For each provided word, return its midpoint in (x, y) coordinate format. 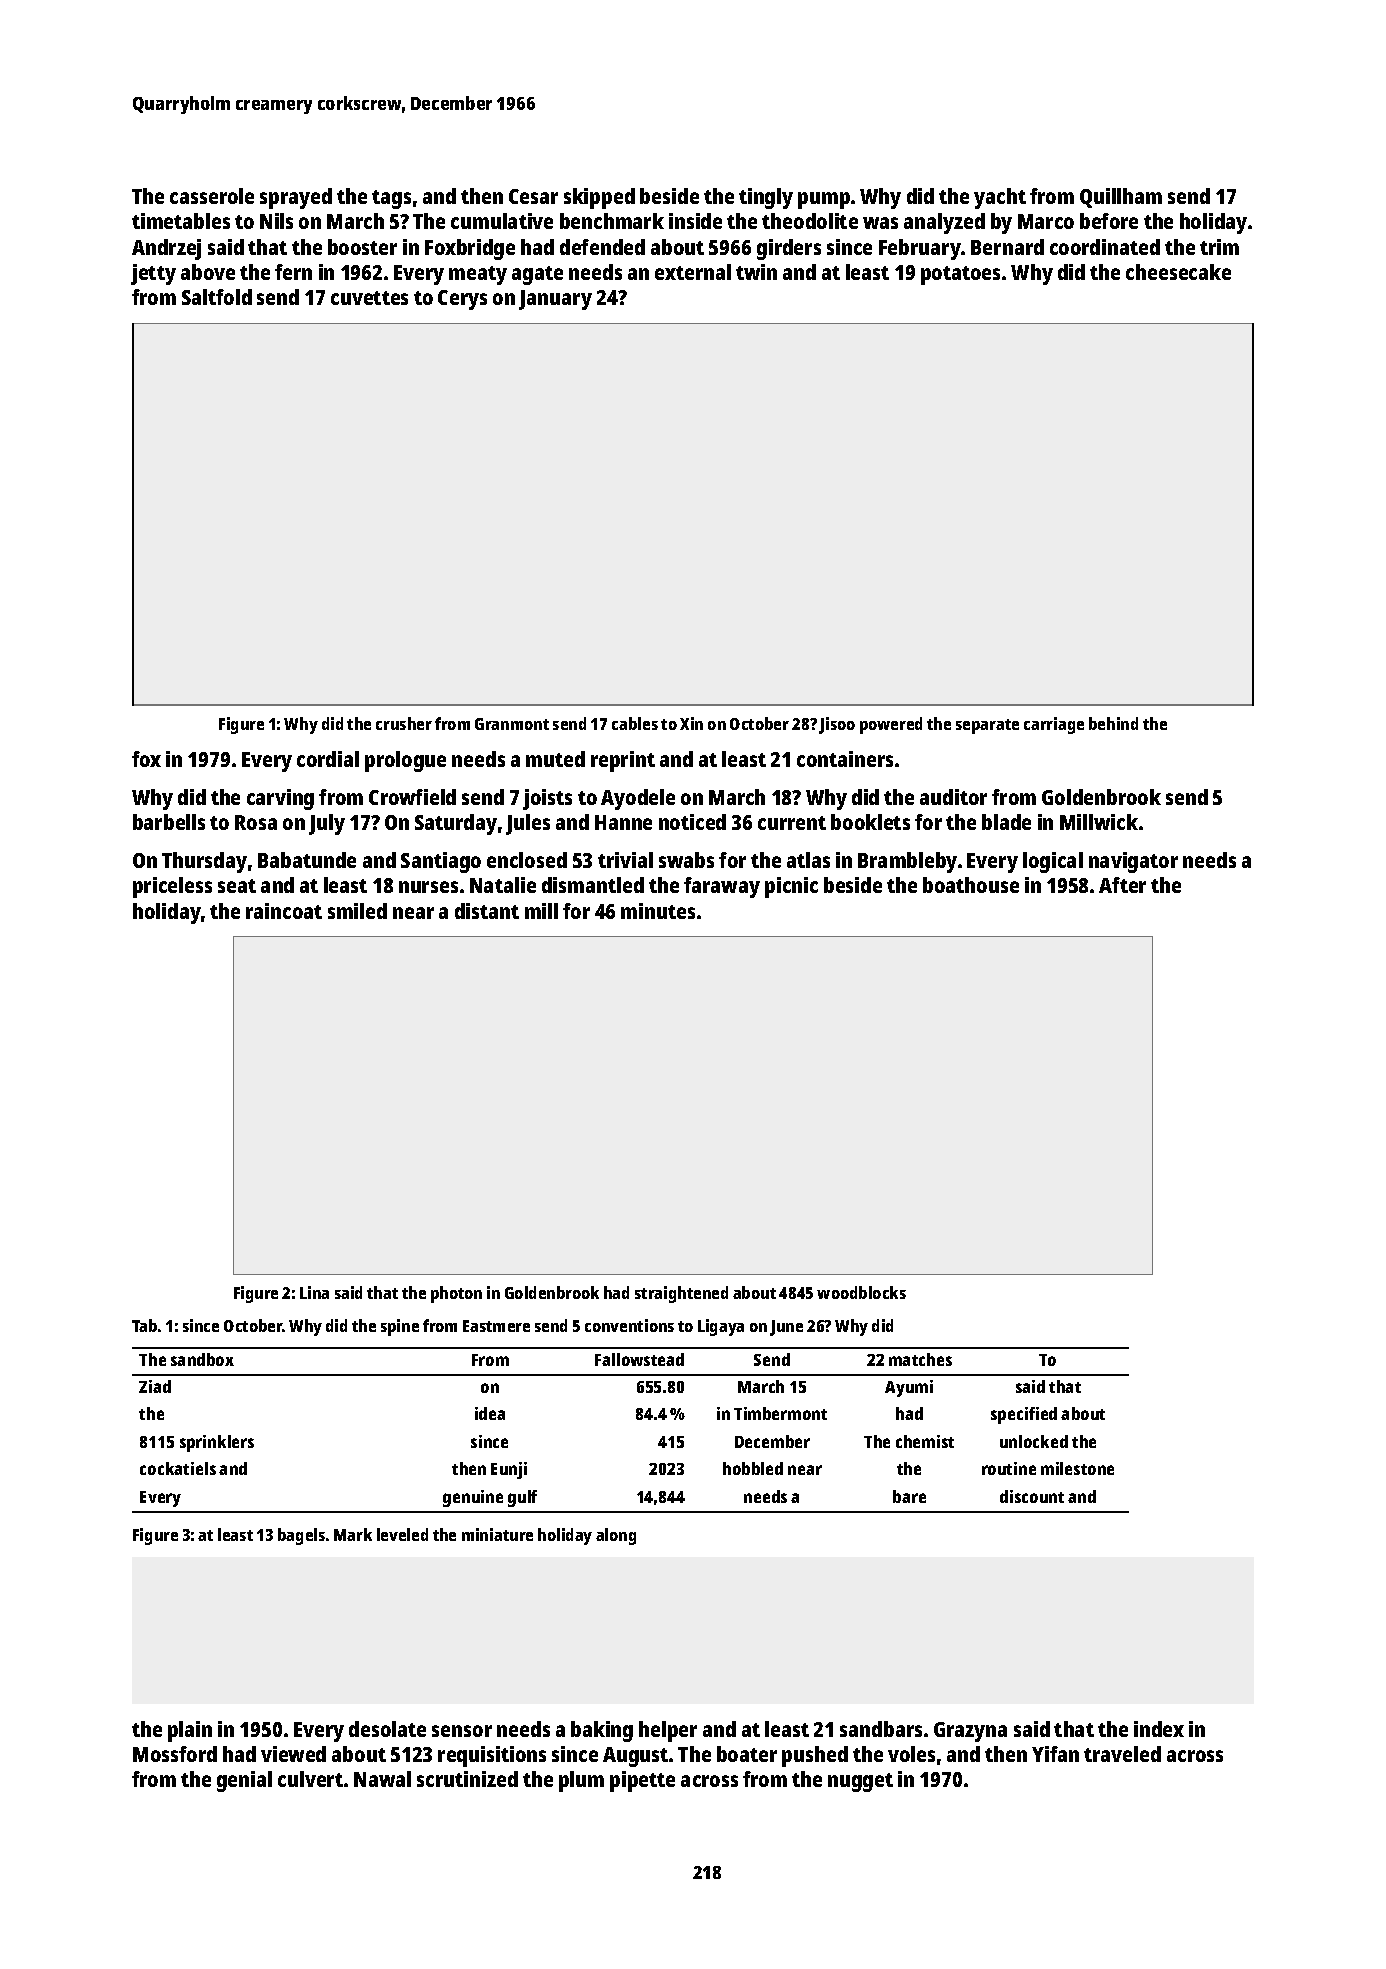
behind (1113, 723)
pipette (642, 1781)
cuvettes (369, 298)
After (1122, 885)
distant (487, 911)
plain (190, 1731)
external (693, 272)
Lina (314, 1292)
